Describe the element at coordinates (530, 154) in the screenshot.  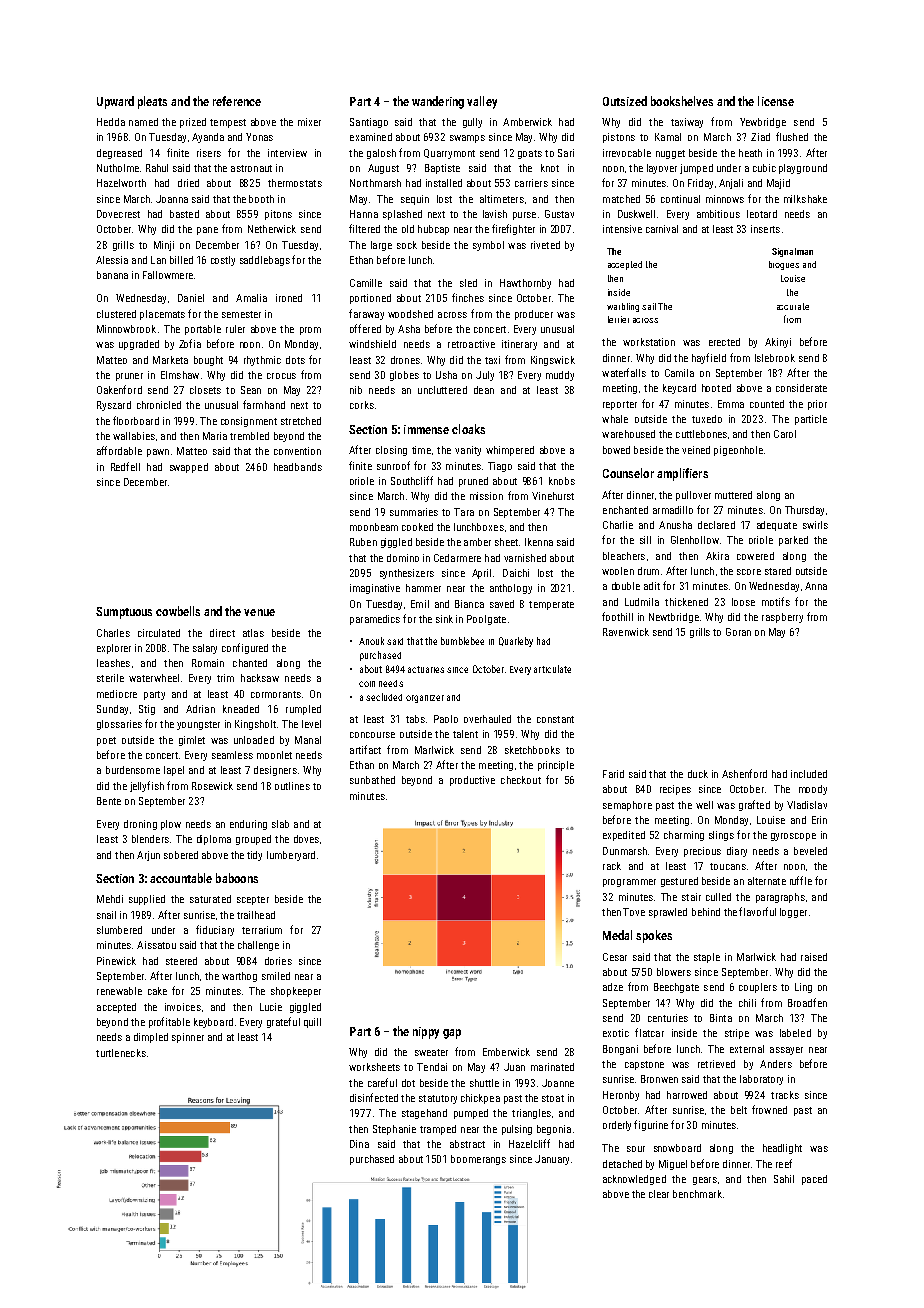
I see `goats` at that location.
